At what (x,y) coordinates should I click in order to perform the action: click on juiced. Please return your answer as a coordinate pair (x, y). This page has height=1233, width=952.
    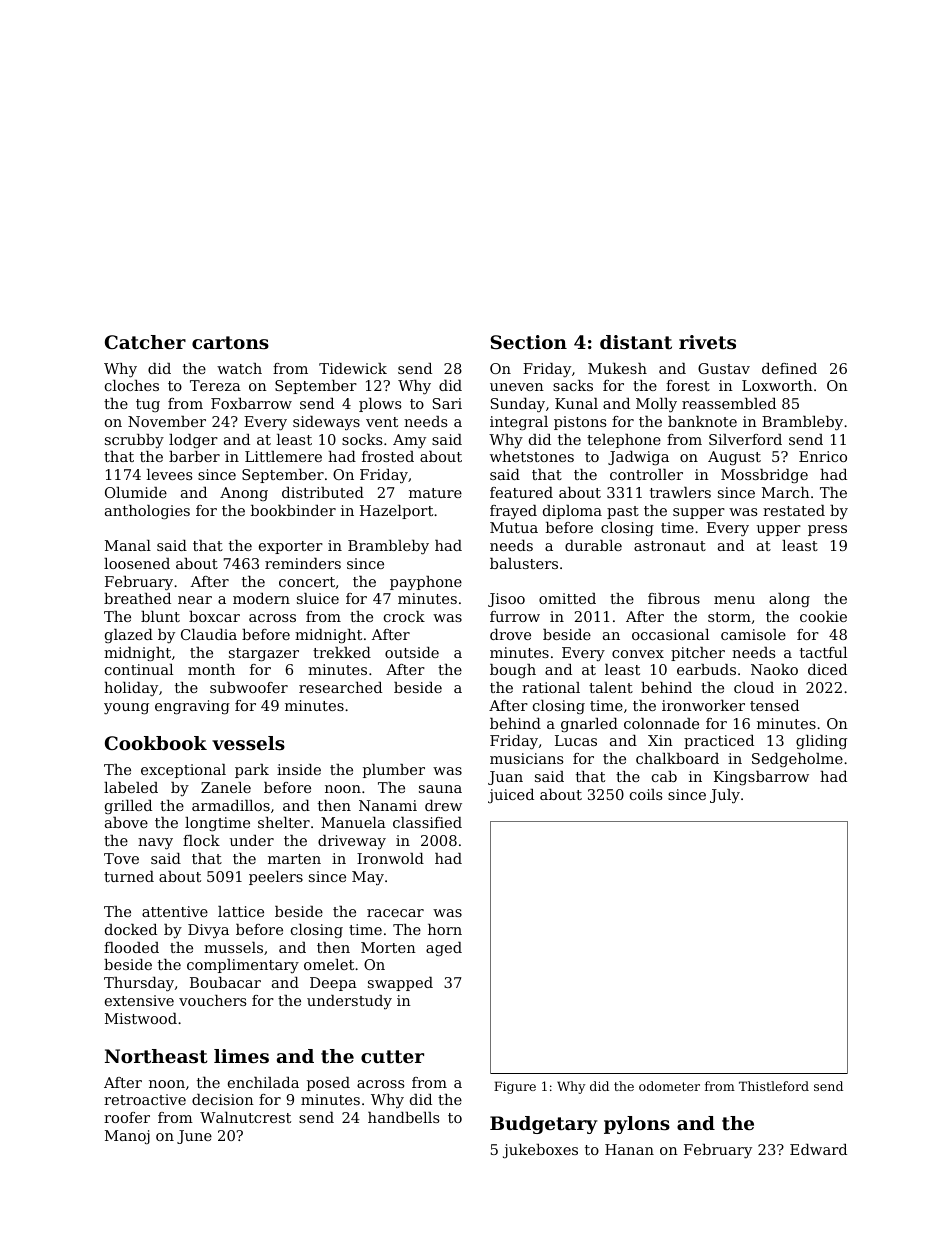
    Looking at the image, I should click on (511, 796).
